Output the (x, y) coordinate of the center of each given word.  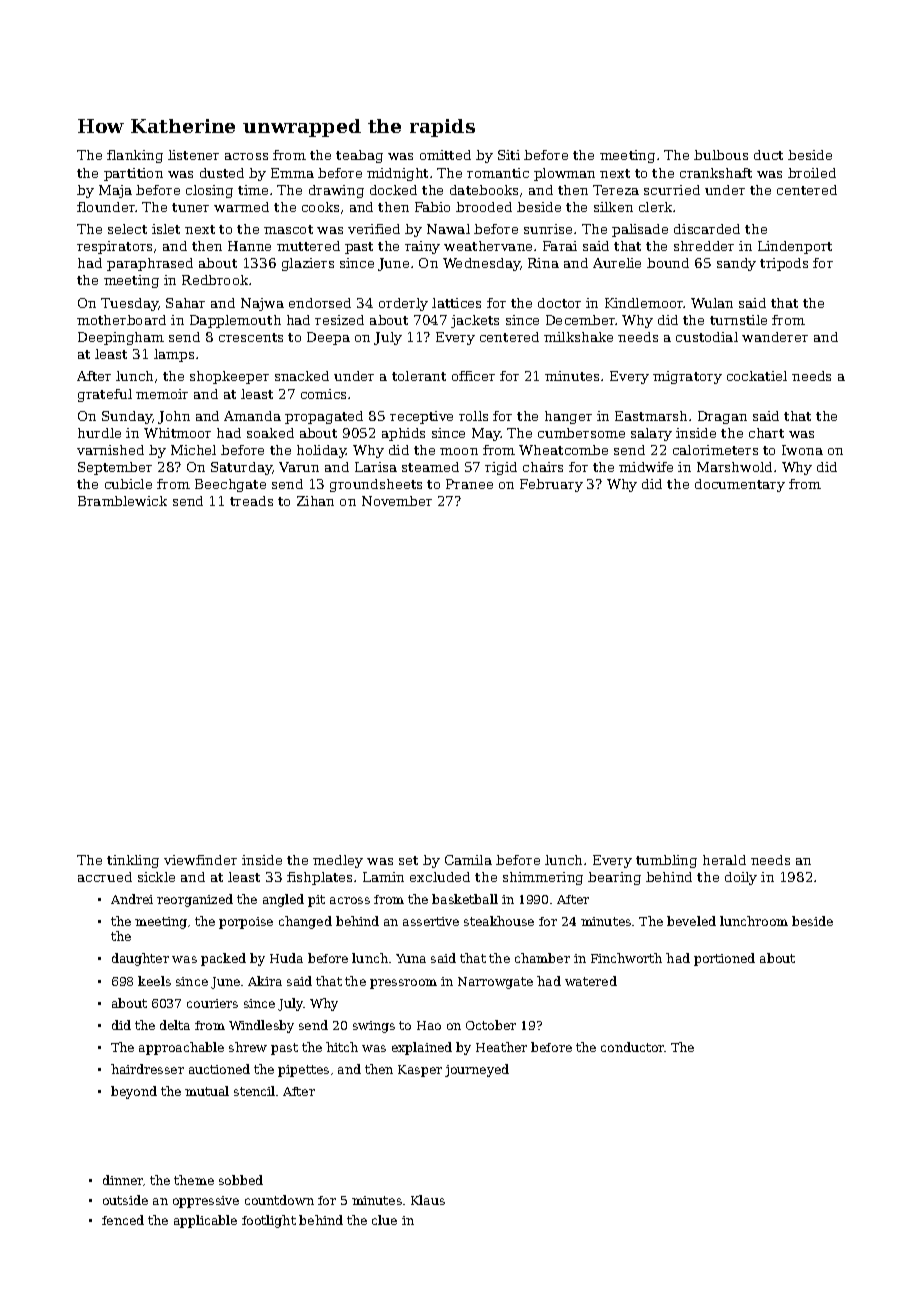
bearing (614, 878)
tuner (190, 207)
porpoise (246, 923)
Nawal (448, 229)
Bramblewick (122, 501)
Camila (468, 860)
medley (338, 861)
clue (384, 1220)
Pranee (469, 484)
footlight (269, 1221)
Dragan (722, 417)
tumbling (666, 861)
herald (724, 860)
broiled (812, 173)
